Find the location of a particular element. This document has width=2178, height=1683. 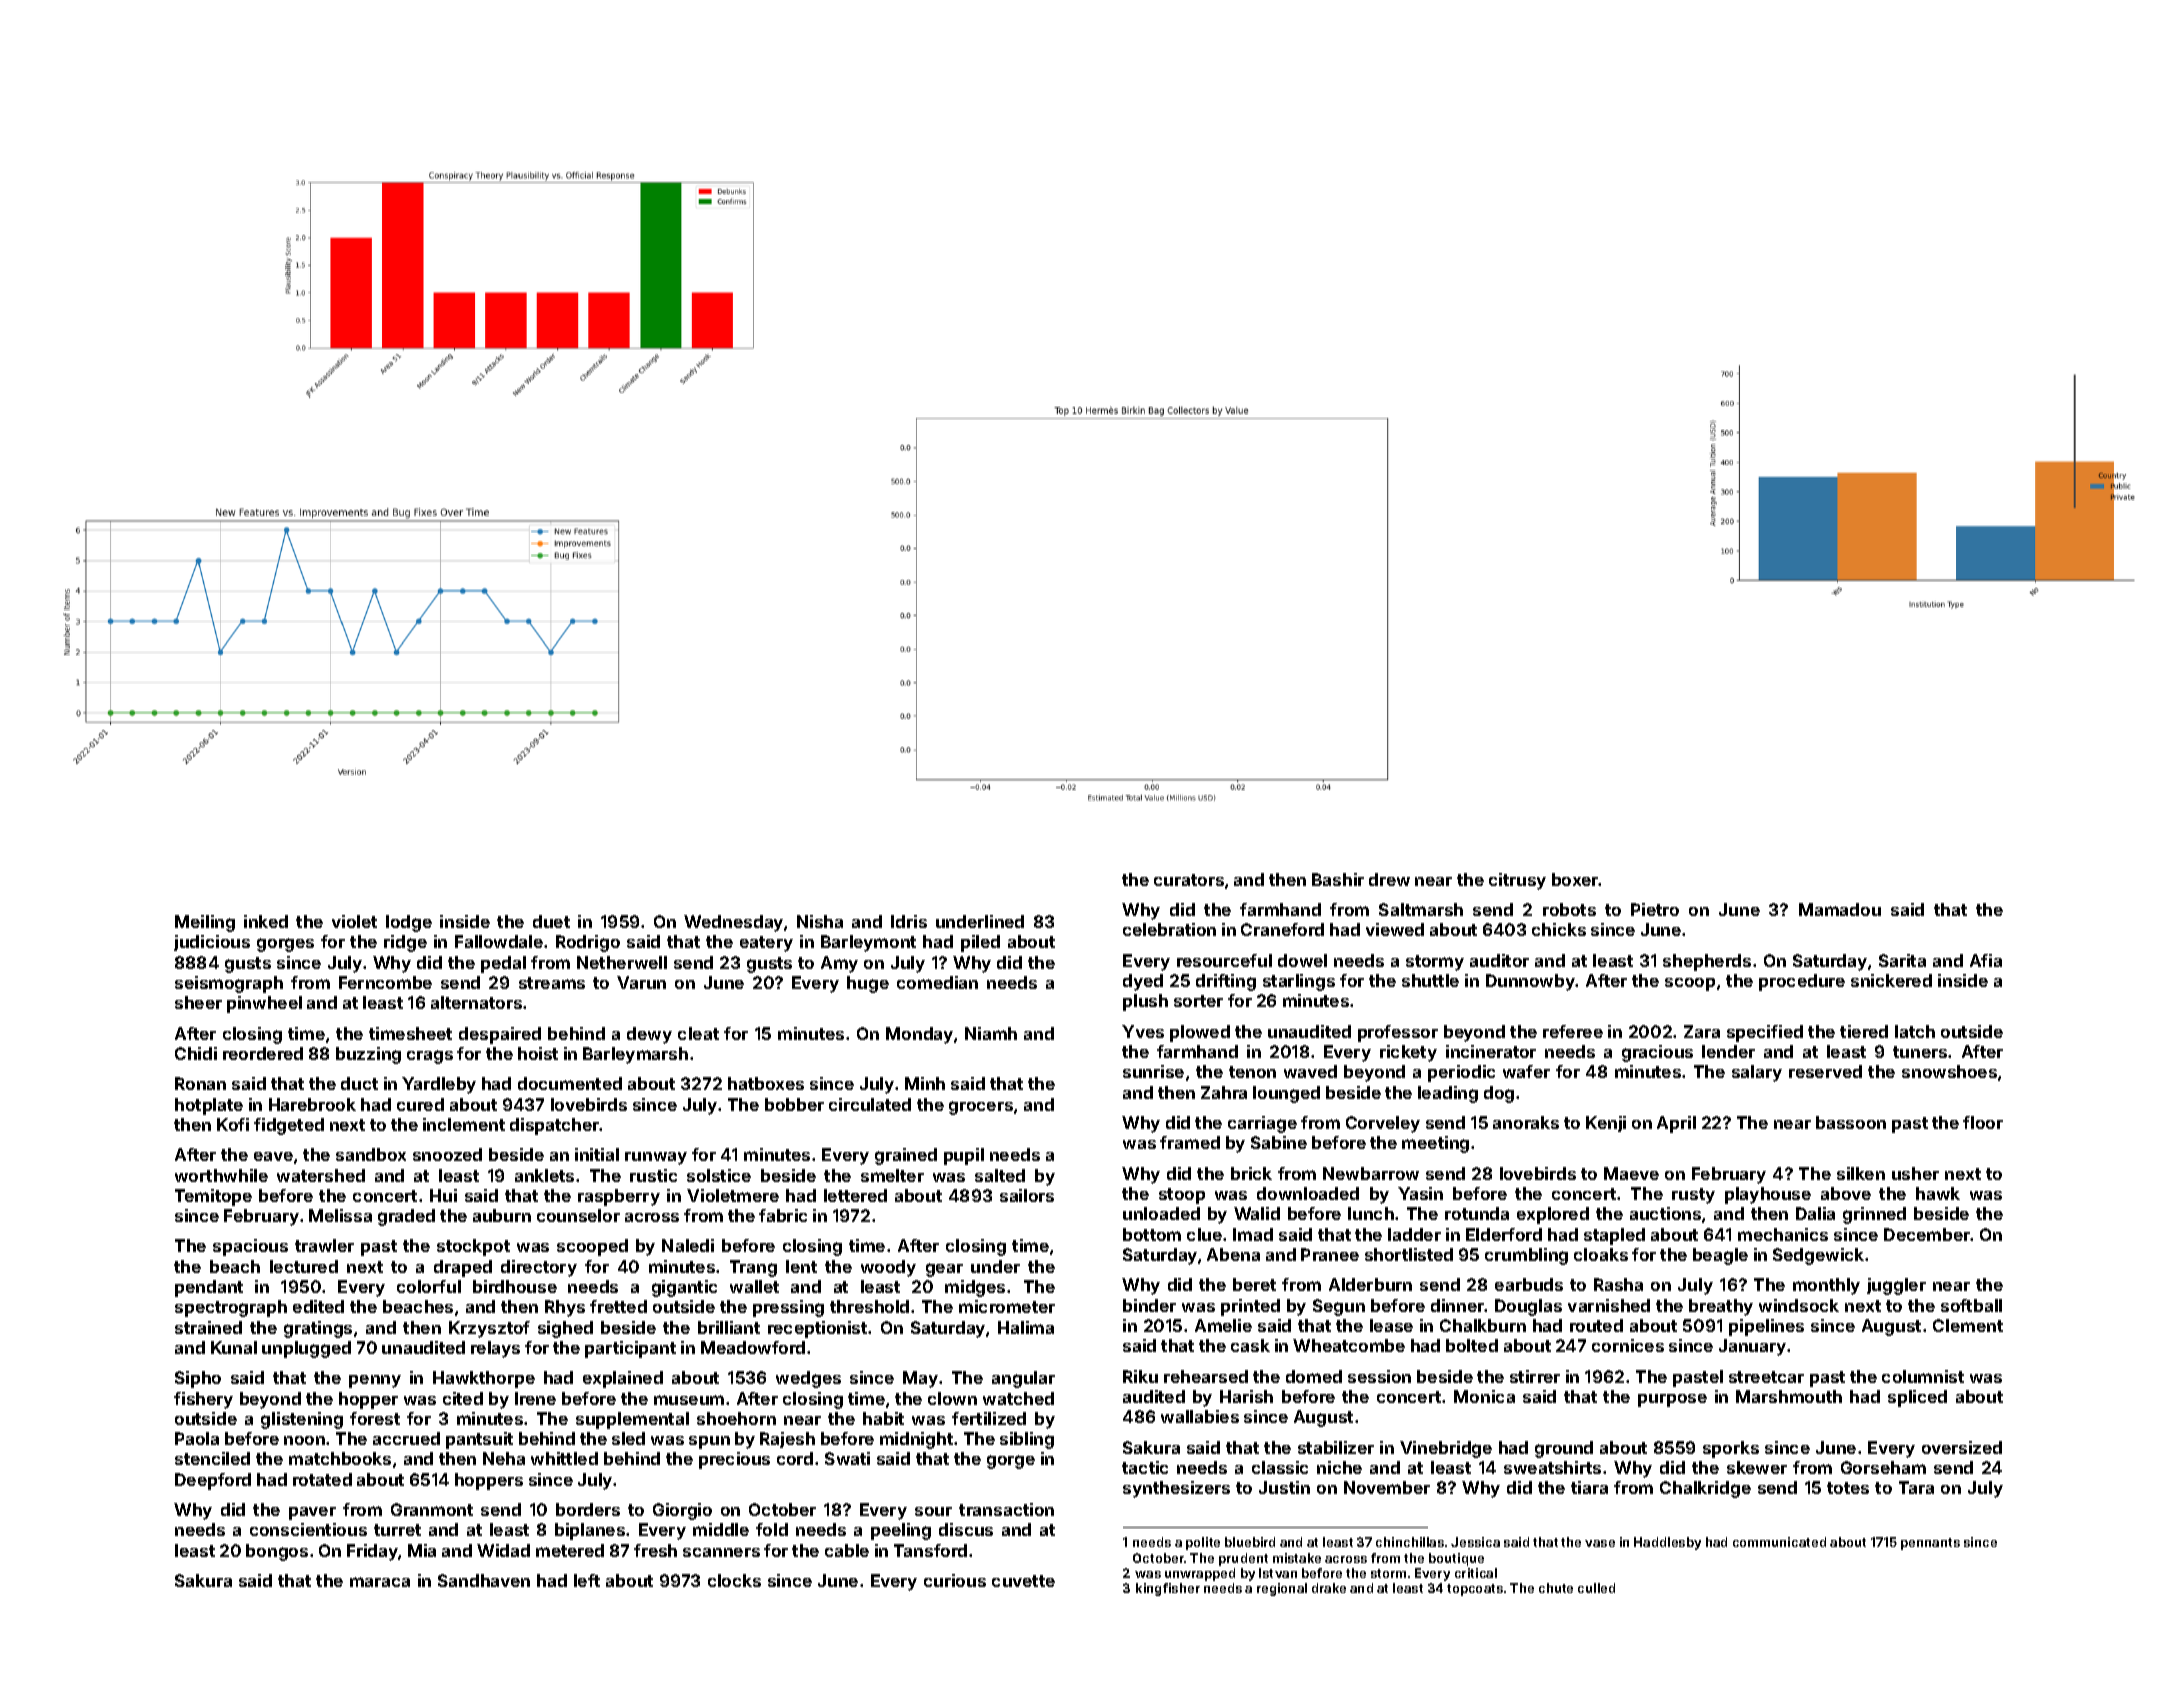

cited is located at coordinates (463, 1398).
